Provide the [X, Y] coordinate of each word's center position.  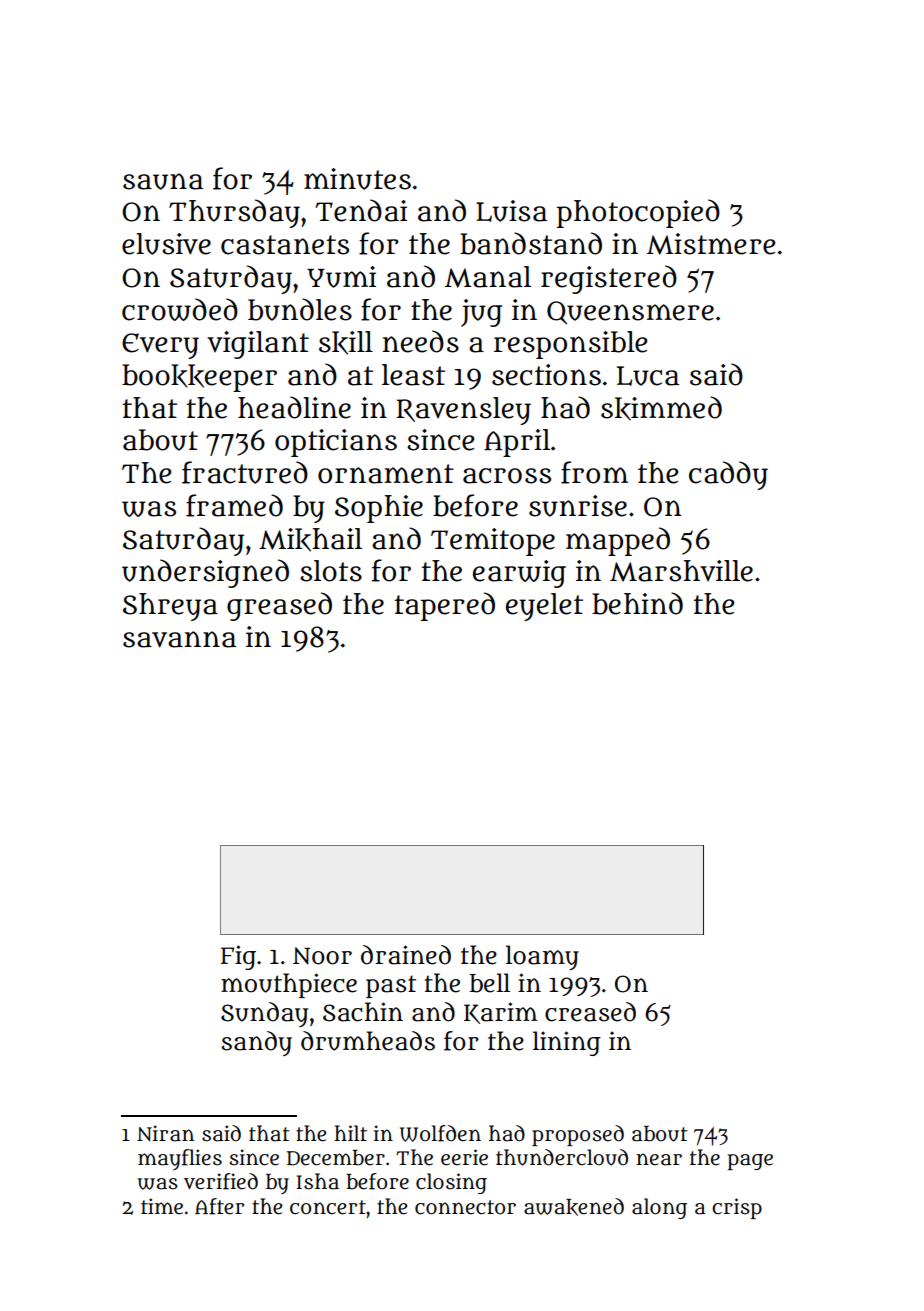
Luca [648, 376]
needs [421, 341]
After [219, 1206]
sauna [163, 181]
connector [465, 1207]
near [659, 1159]
